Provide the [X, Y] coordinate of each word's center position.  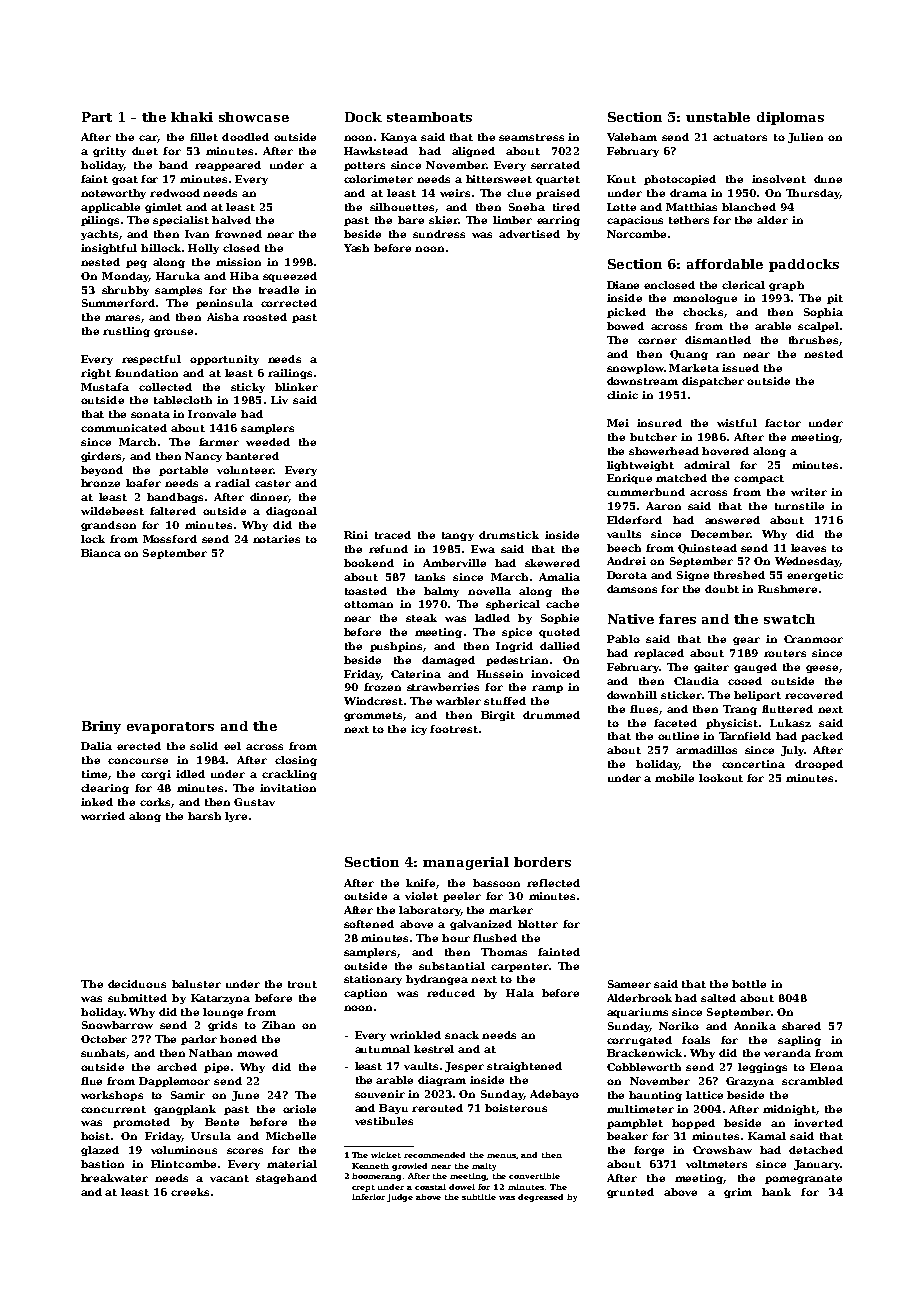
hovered [725, 451]
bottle [749, 984]
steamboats [429, 117]
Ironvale [212, 414]
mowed [257, 1053]
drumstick [509, 535]
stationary [373, 980]
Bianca [101, 553]
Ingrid [514, 647]
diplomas [790, 118]
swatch [789, 619]
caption [365, 994]
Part [97, 117]
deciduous [137, 984]
